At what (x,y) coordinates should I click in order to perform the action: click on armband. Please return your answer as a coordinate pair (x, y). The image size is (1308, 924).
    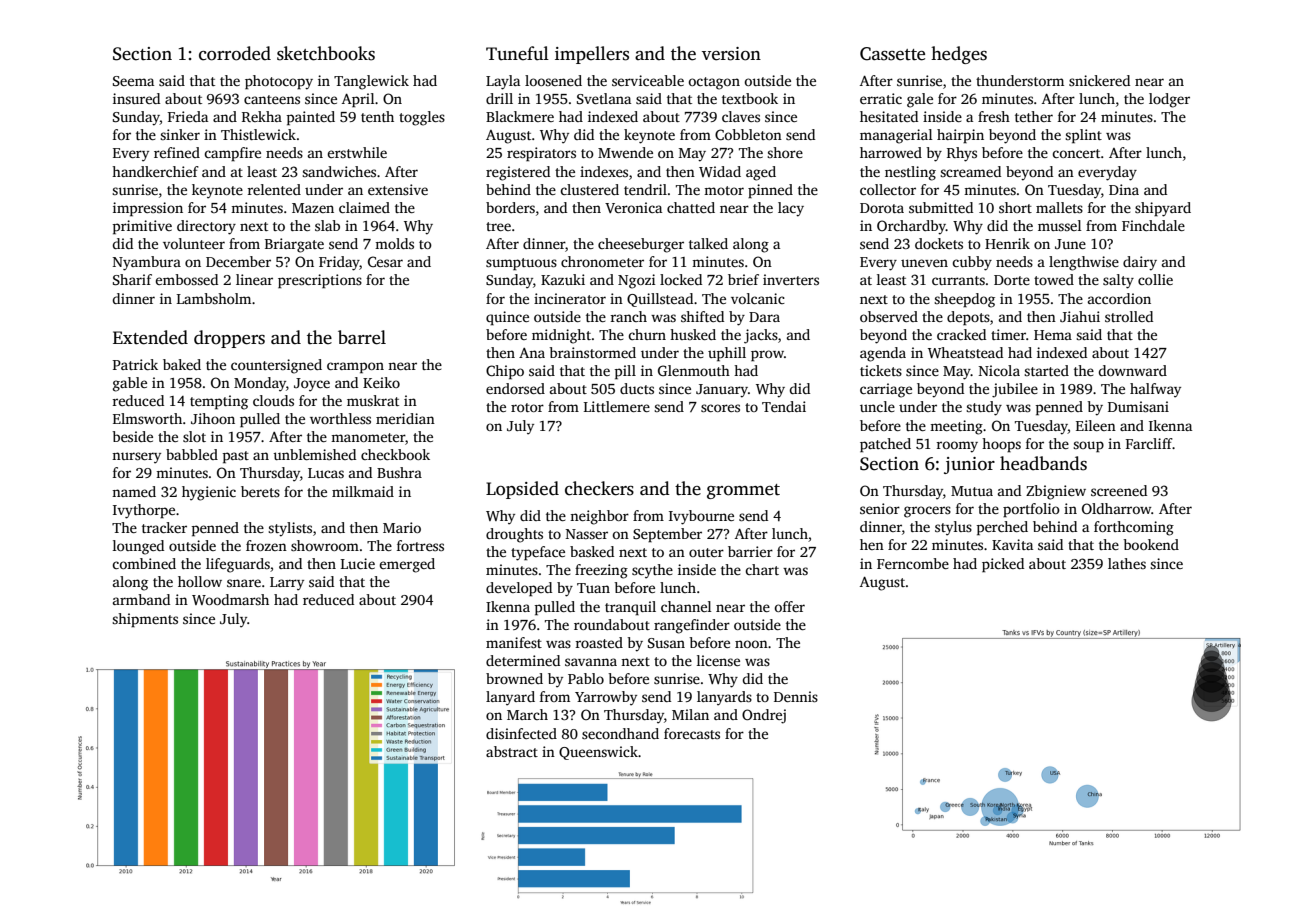
    Looking at the image, I should click on (141, 599).
